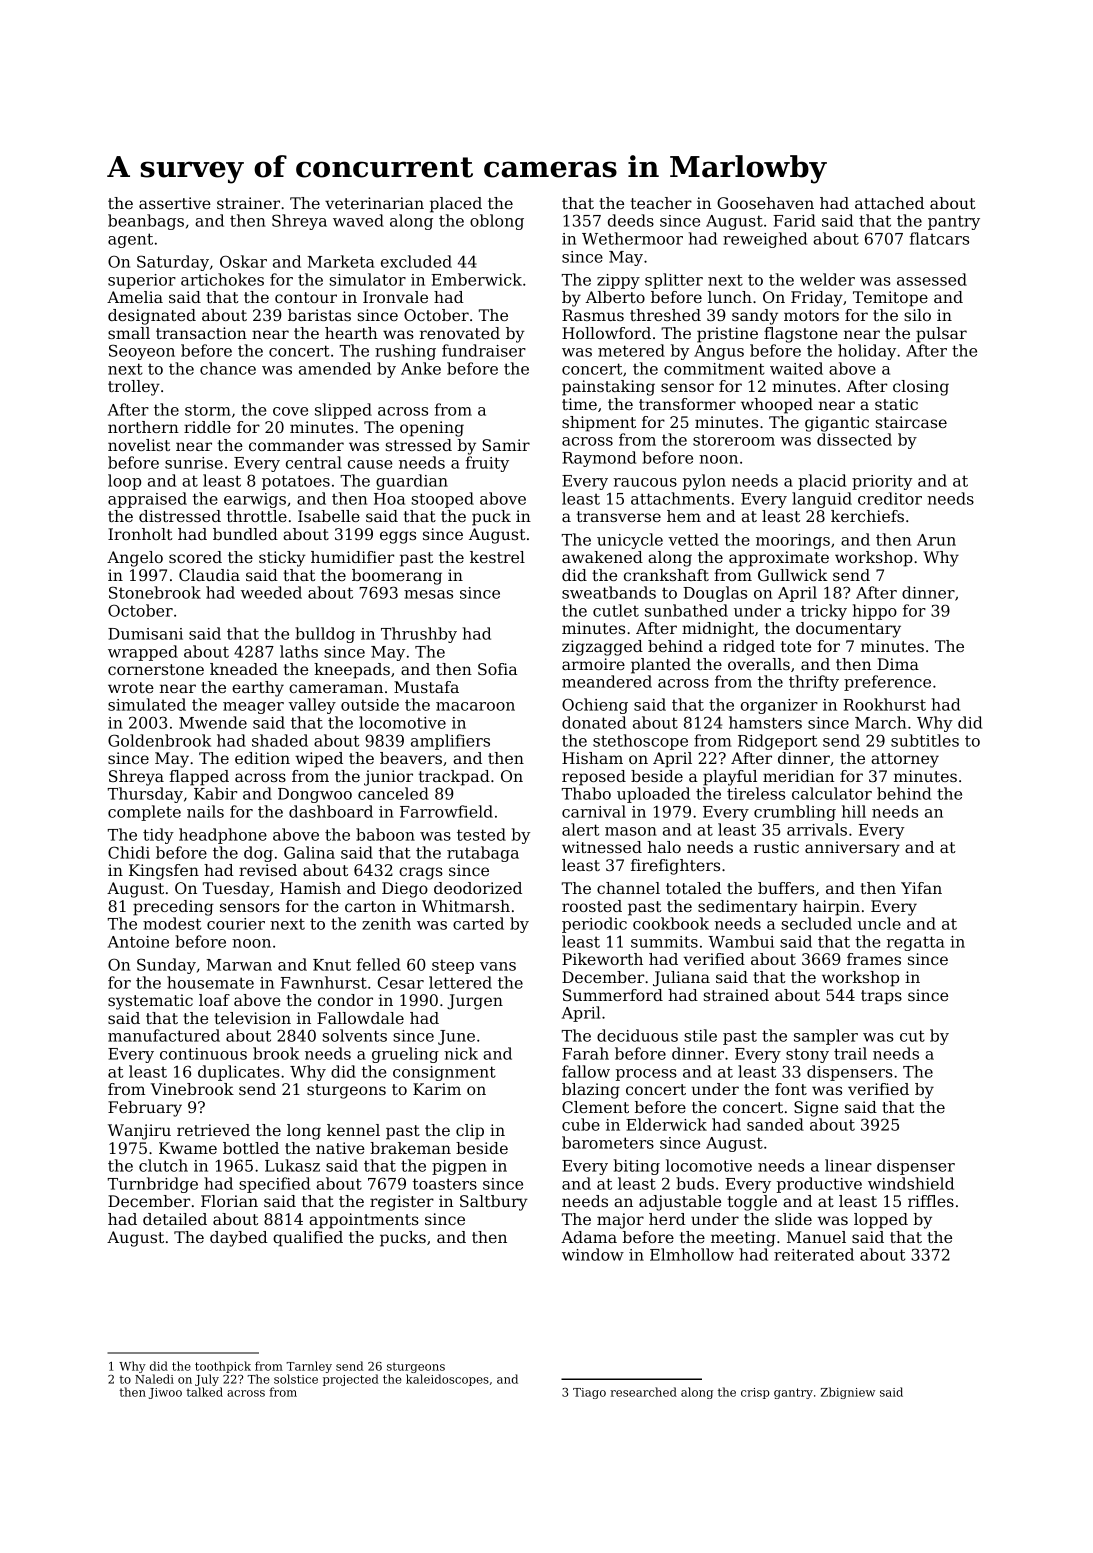 This screenshot has width=1093, height=1553. Describe the element at coordinates (921, 888) in the screenshot. I see `Yifan` at that location.
